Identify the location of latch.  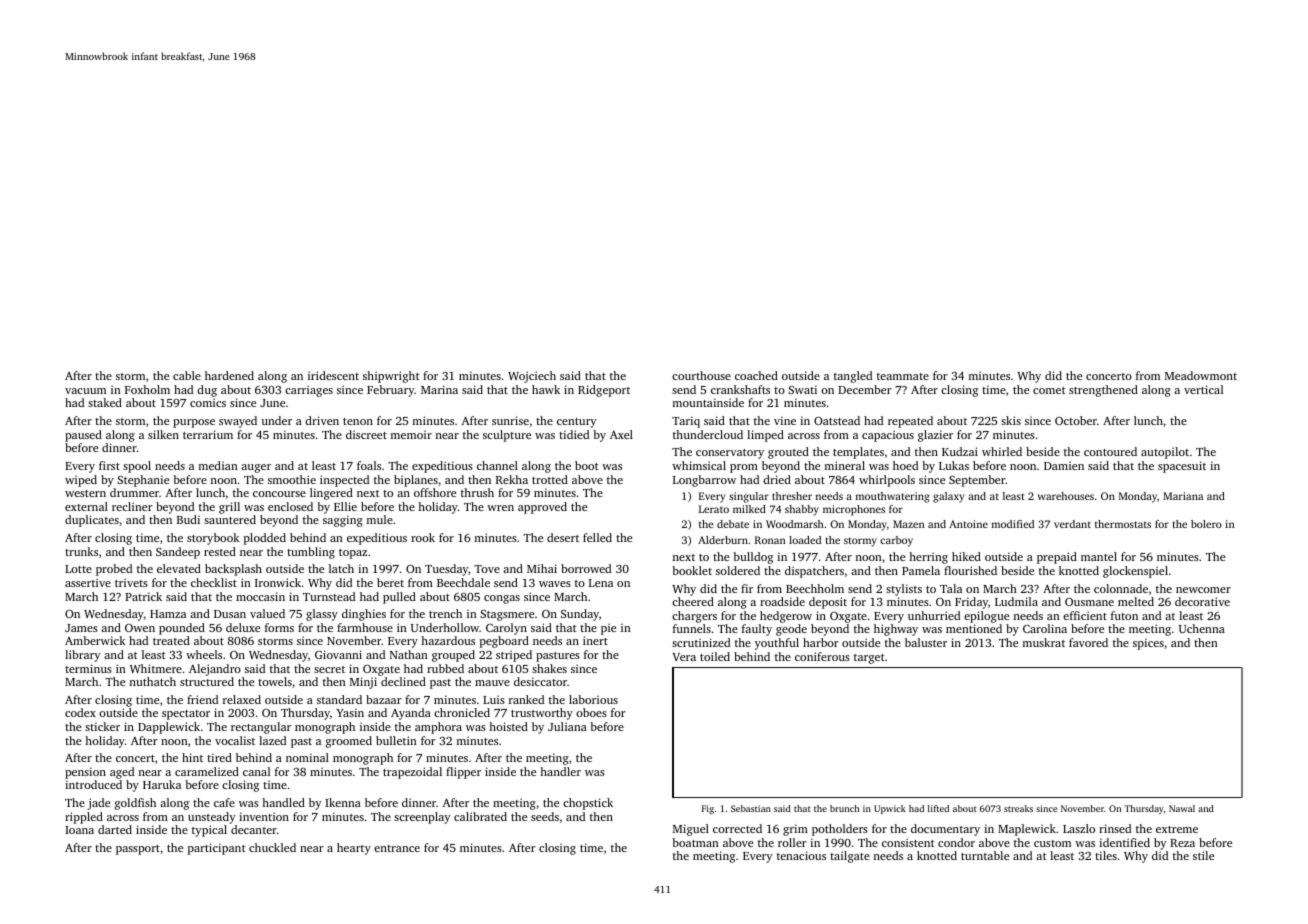
(341, 568).
